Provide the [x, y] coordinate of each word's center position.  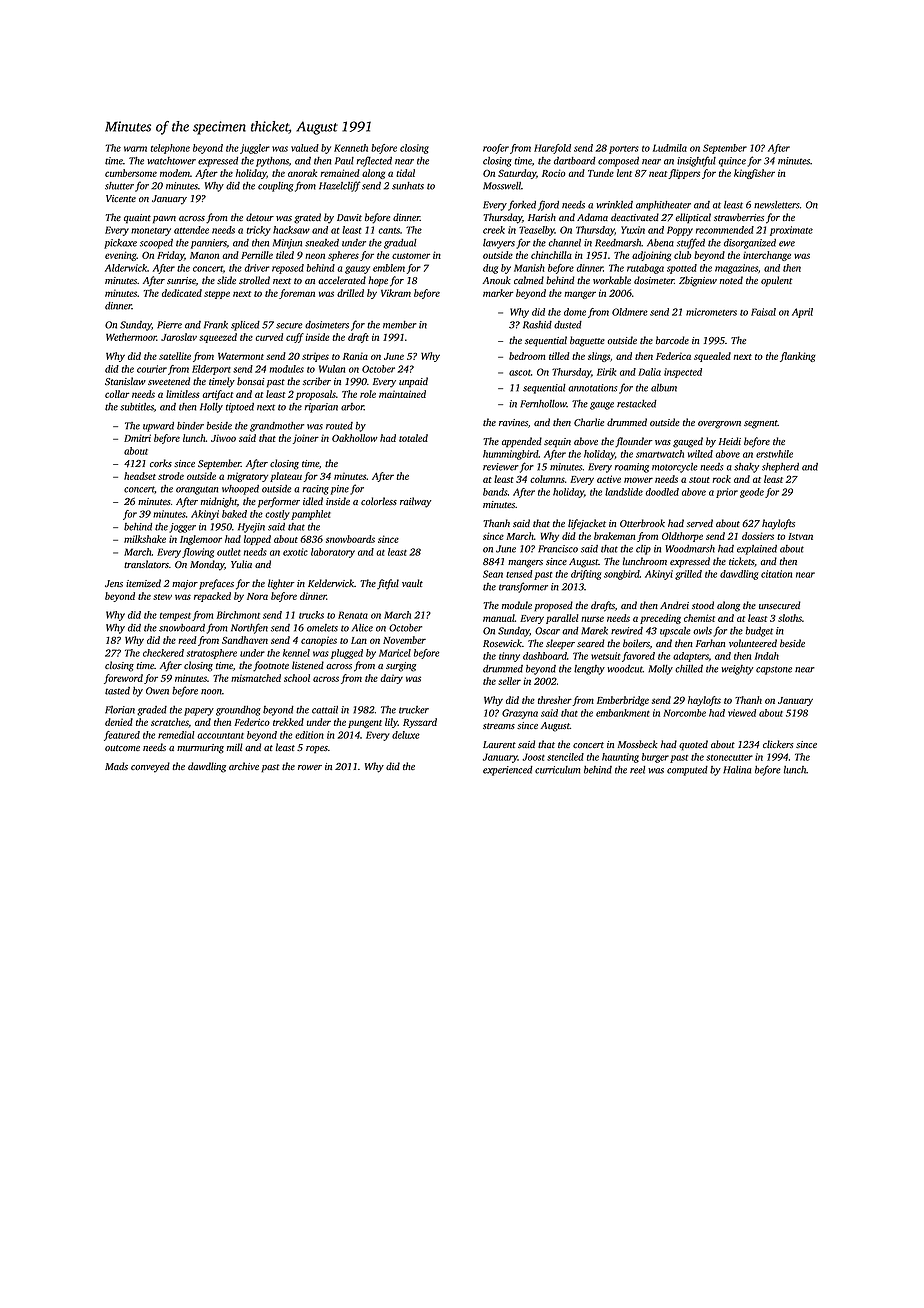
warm [135, 149]
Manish [529, 268]
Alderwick [126, 268]
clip [643, 550]
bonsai [250, 381]
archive [244, 766]
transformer [523, 587]
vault [412, 583]
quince [732, 162]
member [400, 325]
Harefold [552, 149]
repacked [212, 597]
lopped [257, 540]
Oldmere [630, 312]
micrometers [711, 312]
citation [776, 574]
